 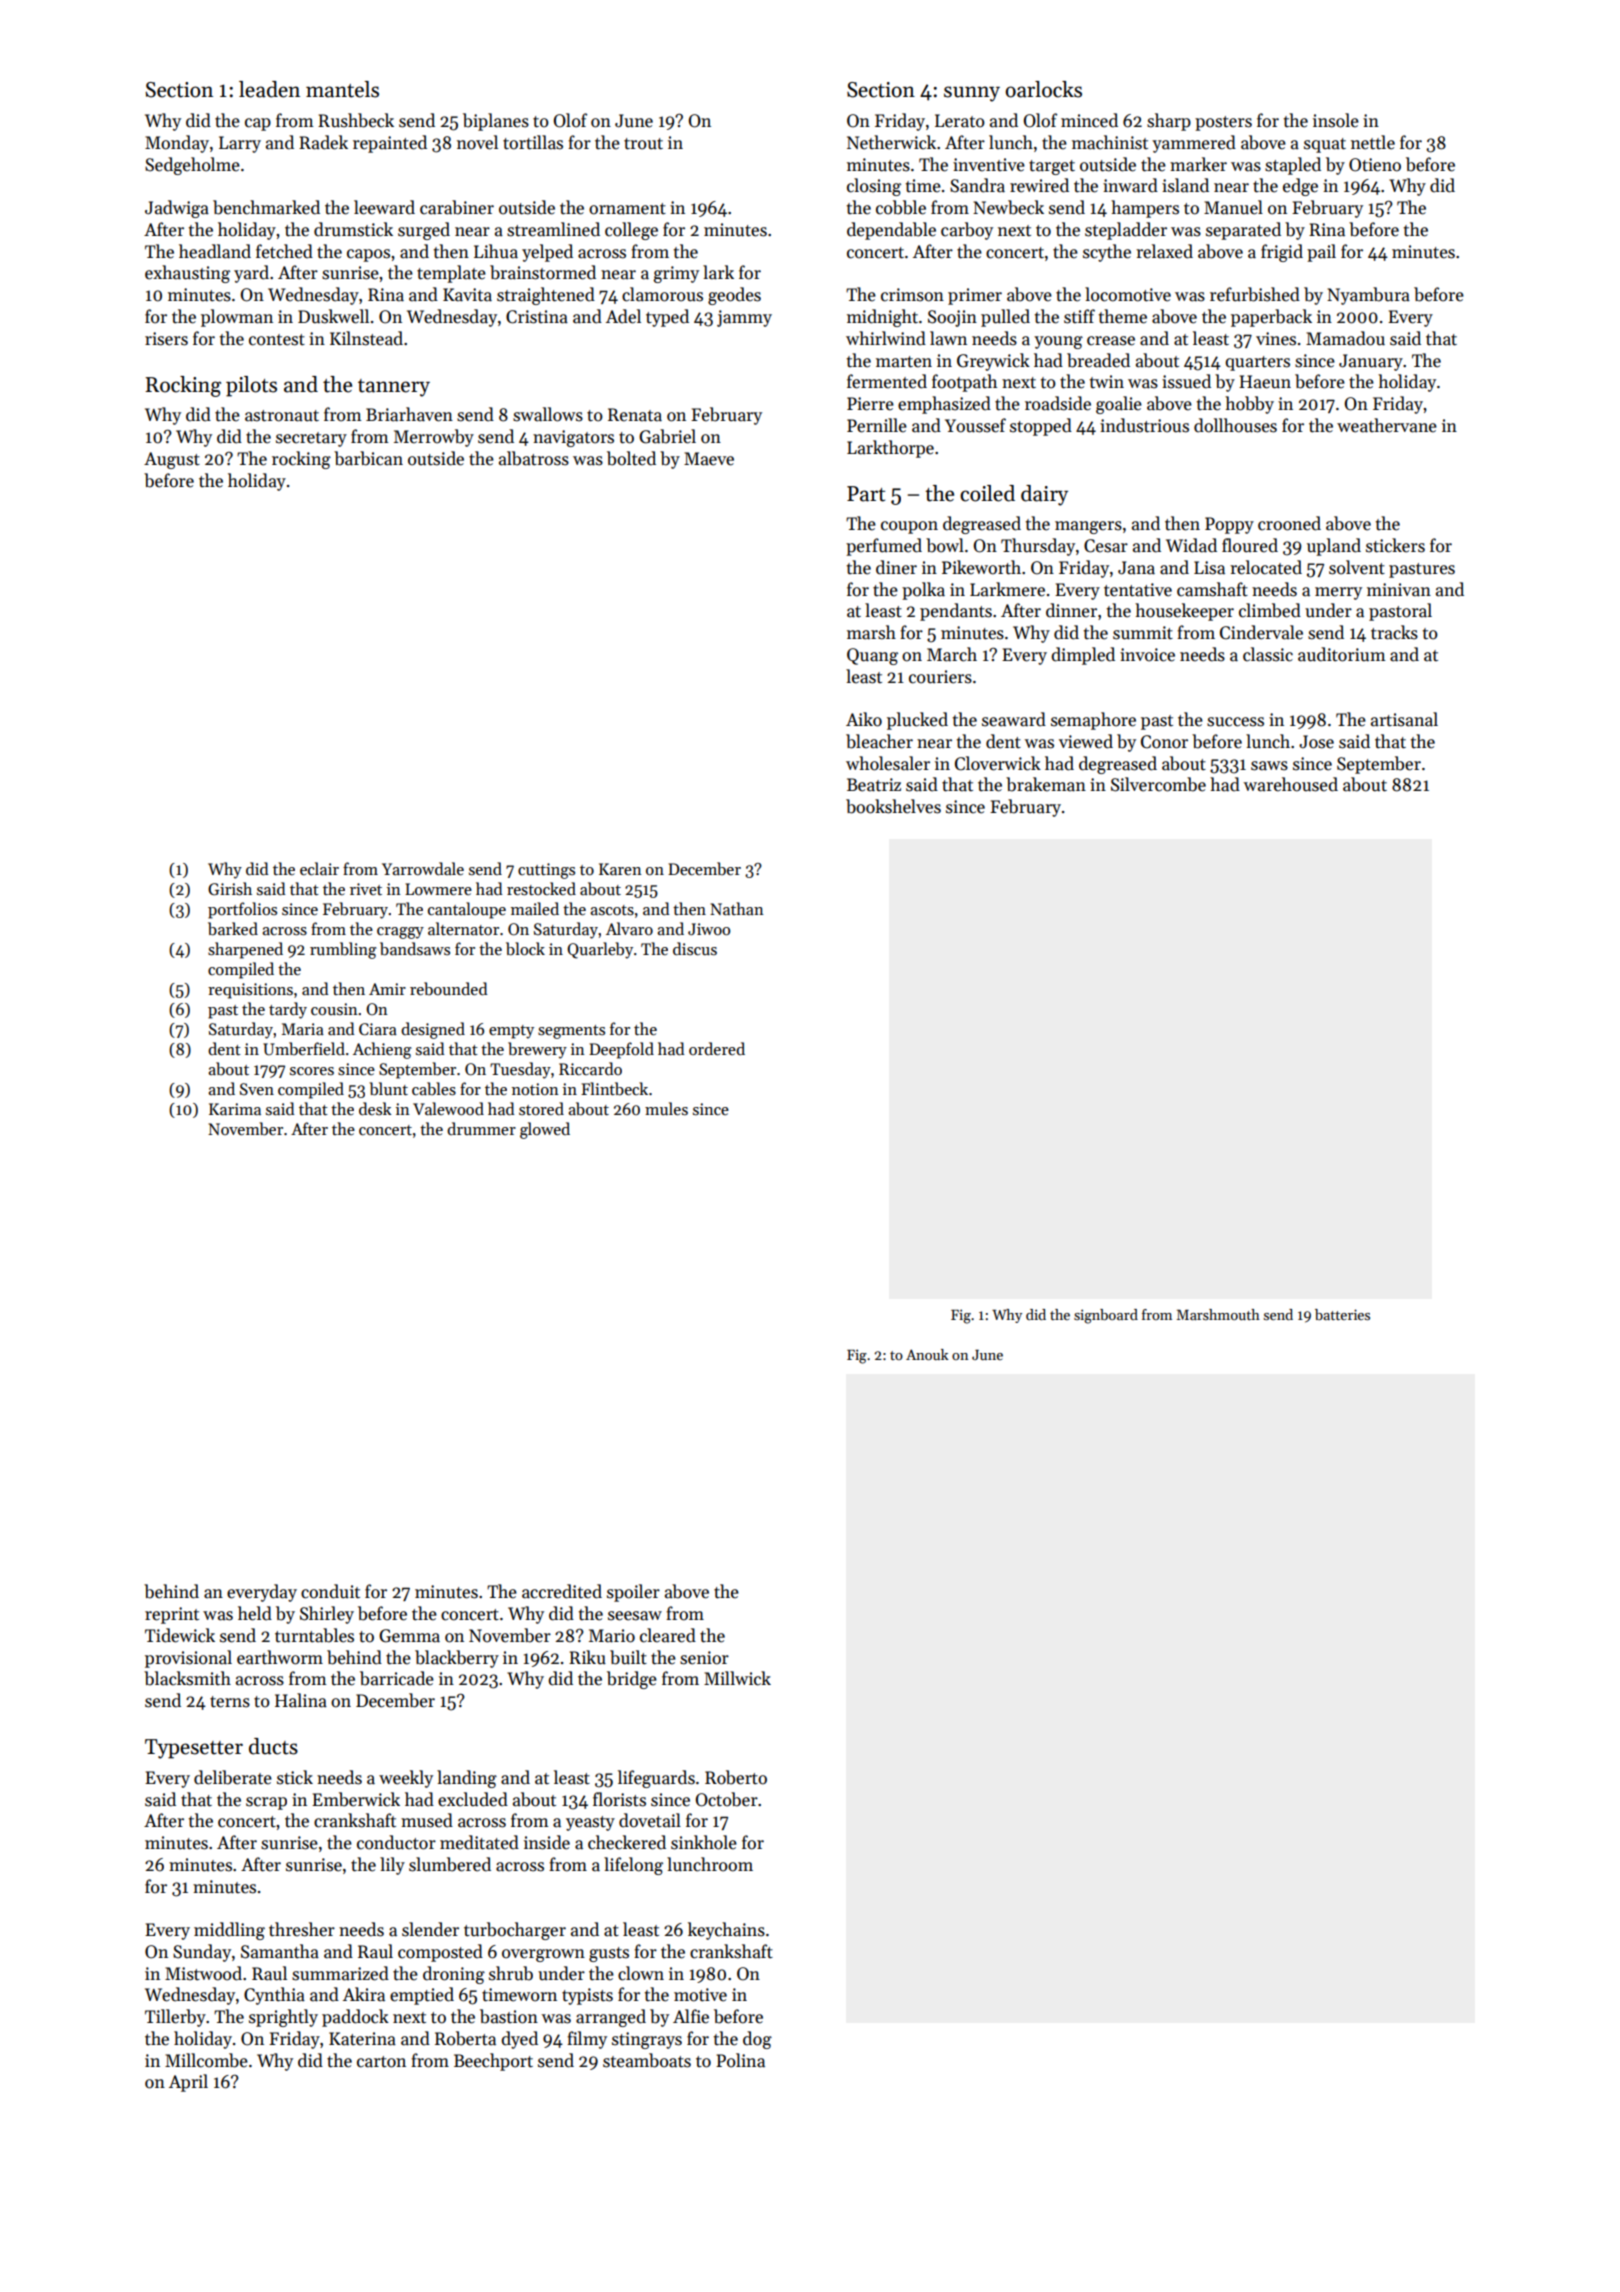 What do you see at coordinates (1336, 120) in the document?
I see `insole` at bounding box center [1336, 120].
